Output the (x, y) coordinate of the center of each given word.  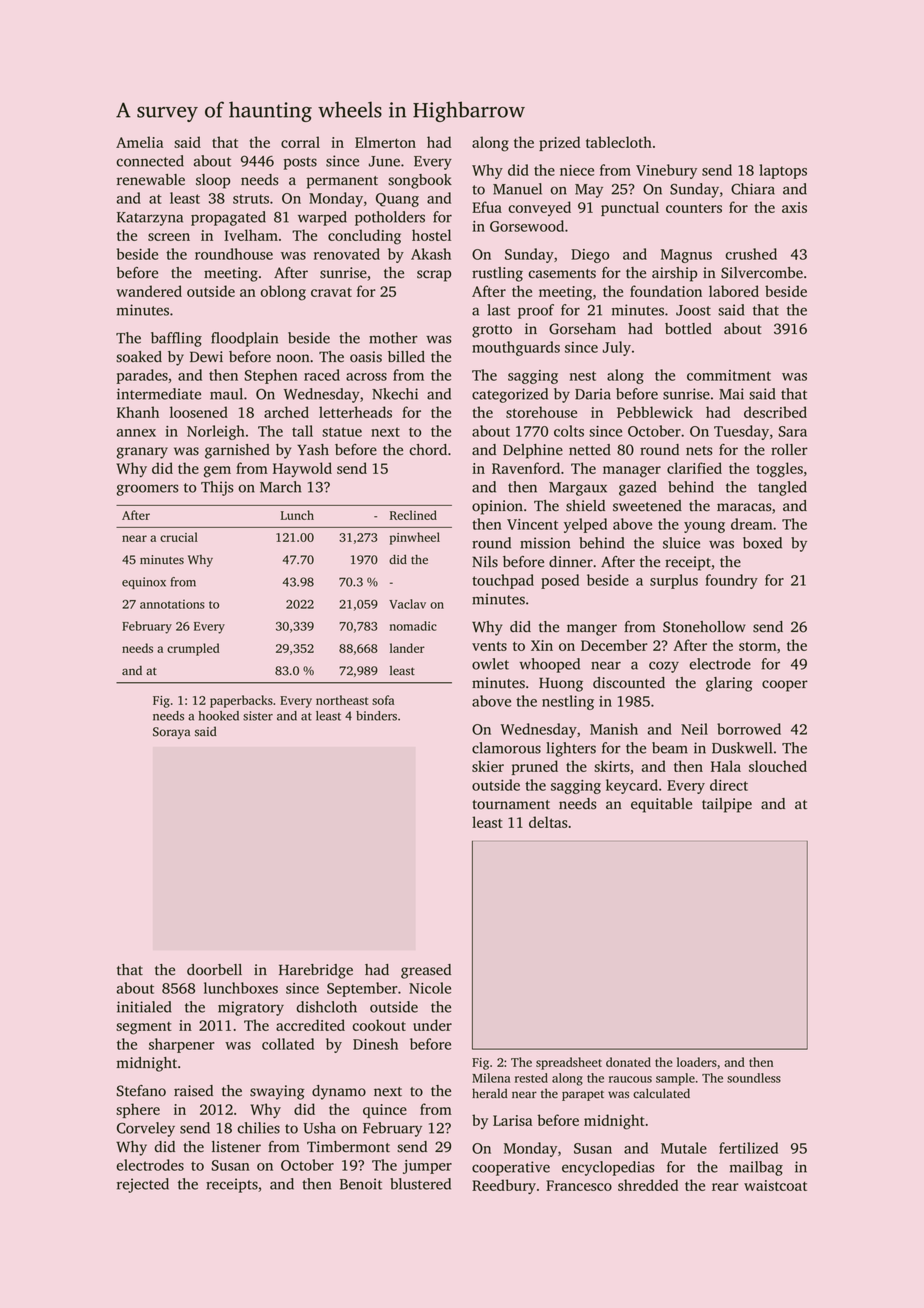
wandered (149, 291)
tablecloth (619, 142)
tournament (511, 805)
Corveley (146, 1129)
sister (258, 716)
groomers (147, 490)
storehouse (541, 412)
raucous (630, 1079)
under (432, 1025)
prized (559, 143)
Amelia (139, 142)
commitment (729, 375)
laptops (783, 171)
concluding (364, 237)
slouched (778, 766)
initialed (144, 1007)
